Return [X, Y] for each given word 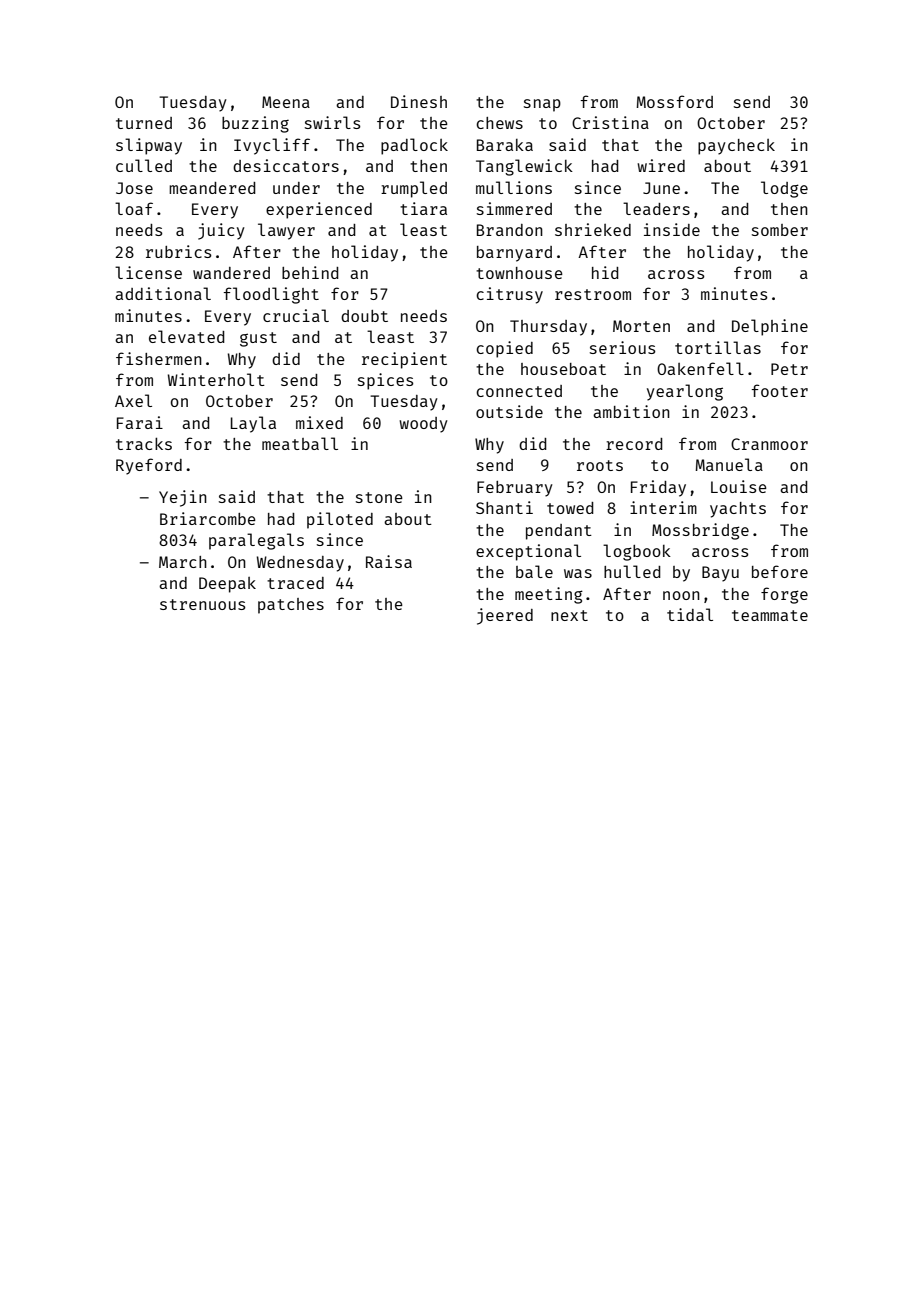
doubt [364, 316]
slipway [149, 146]
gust [258, 339]
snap [542, 105]
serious [622, 347]
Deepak [227, 585]
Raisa [389, 561]
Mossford [674, 101]
